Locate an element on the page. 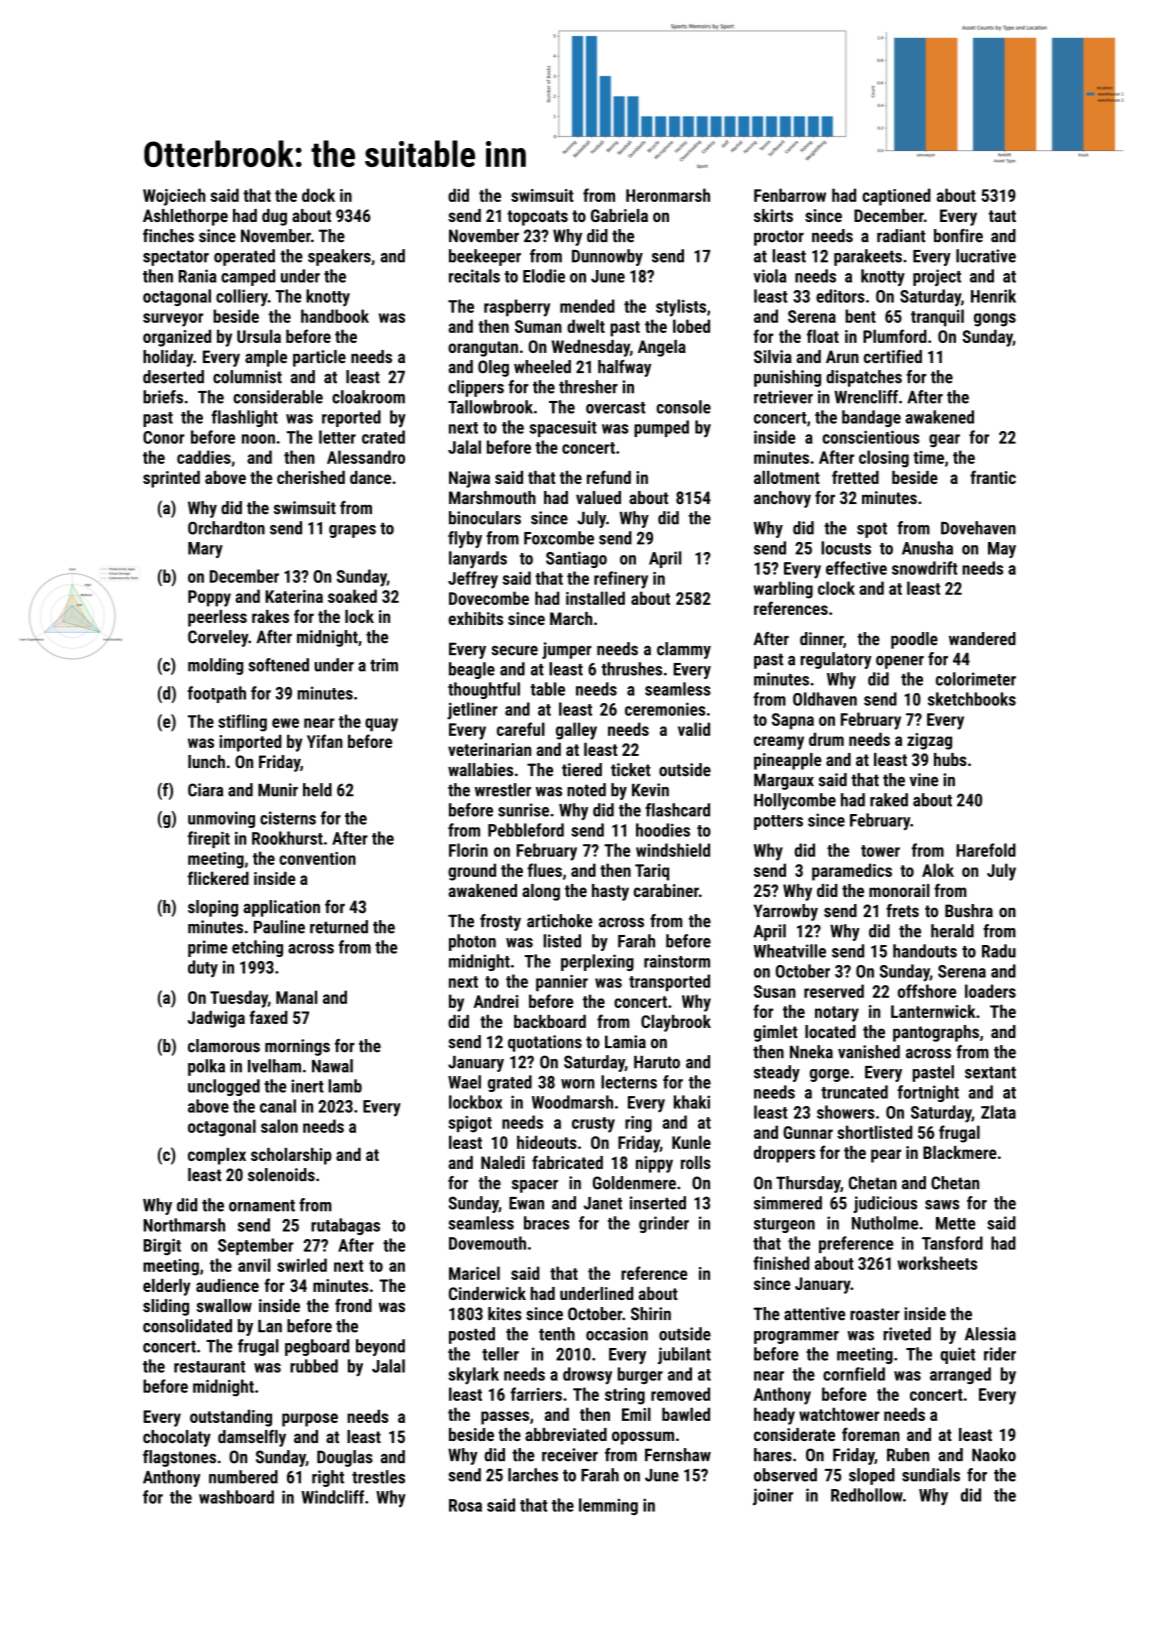 This document has height=1639, width=1159. wrestler is located at coordinates (503, 790).
